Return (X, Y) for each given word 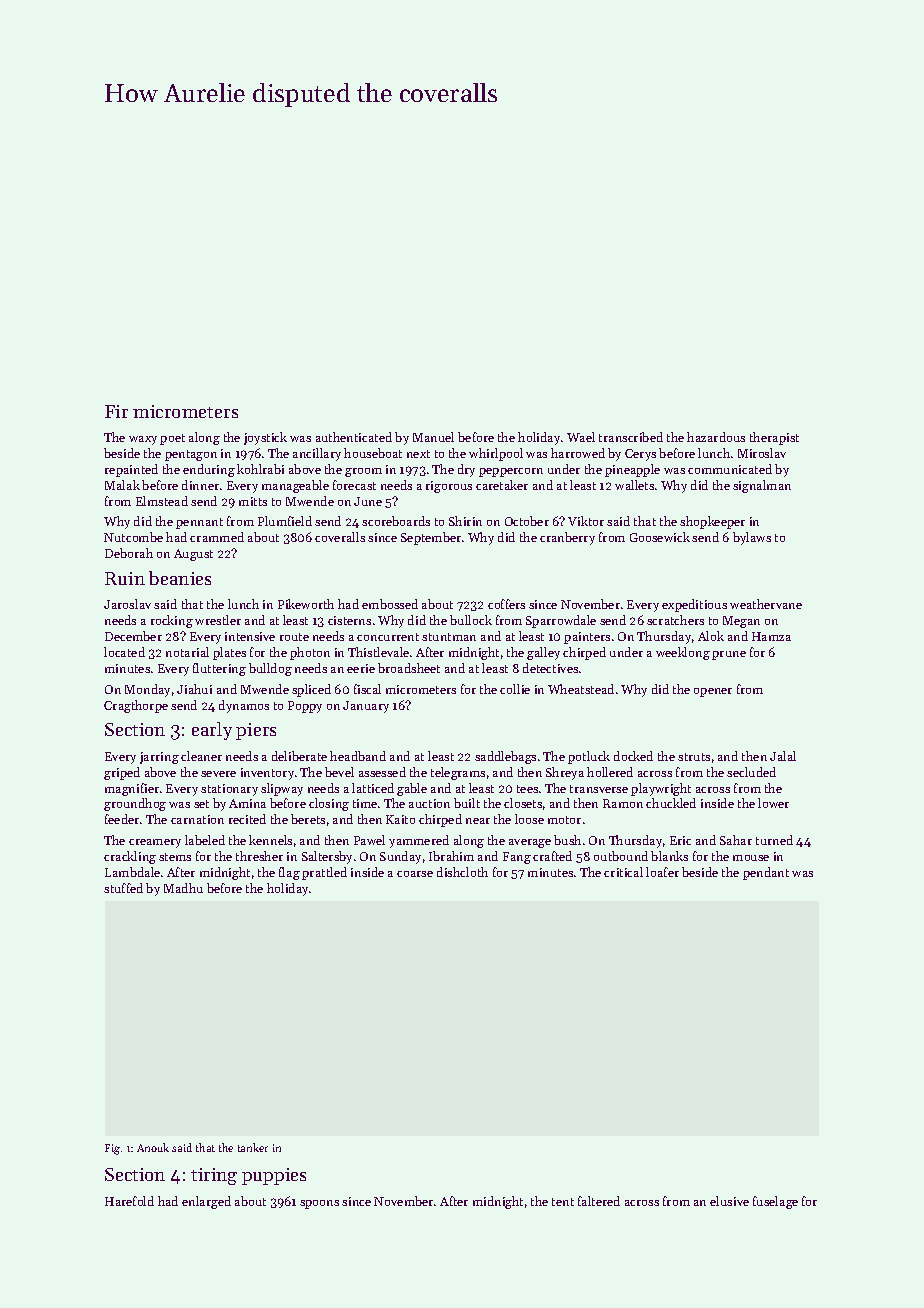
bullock (471, 620)
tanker (253, 1147)
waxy (143, 440)
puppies (274, 1176)
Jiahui (194, 689)
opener (713, 692)
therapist (774, 438)
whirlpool (496, 454)
